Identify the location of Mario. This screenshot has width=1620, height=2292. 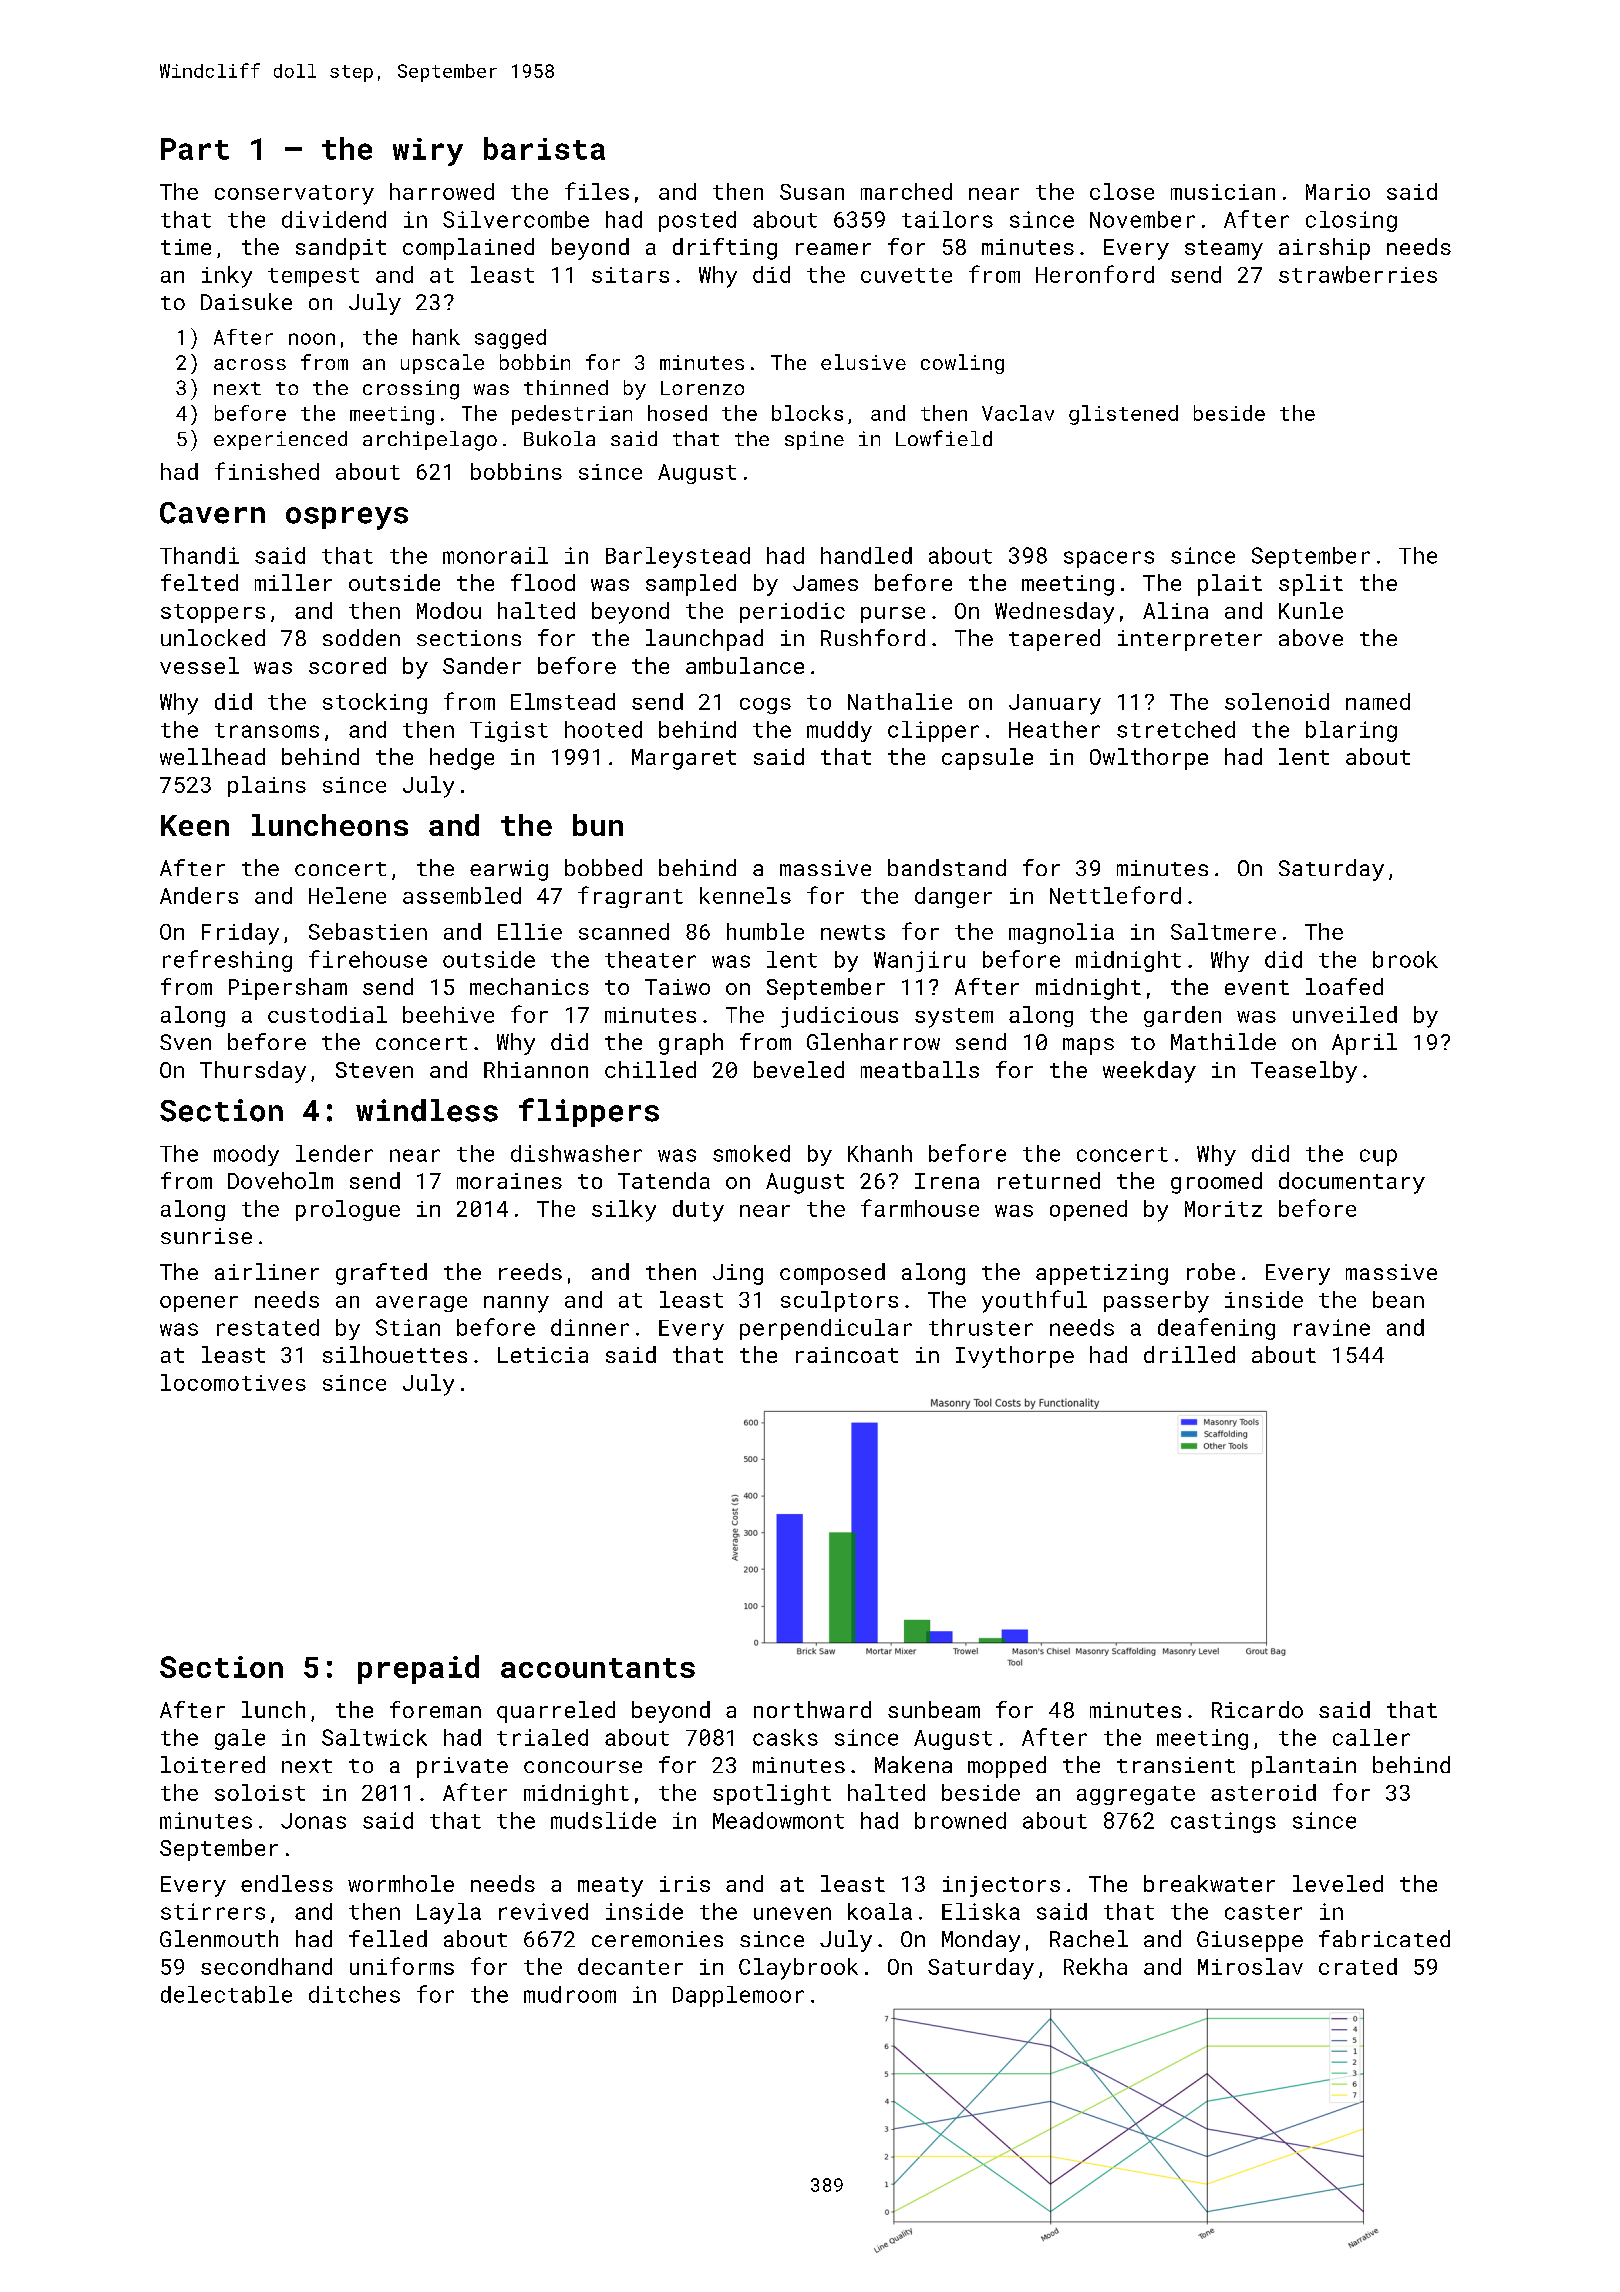
(1338, 192).
